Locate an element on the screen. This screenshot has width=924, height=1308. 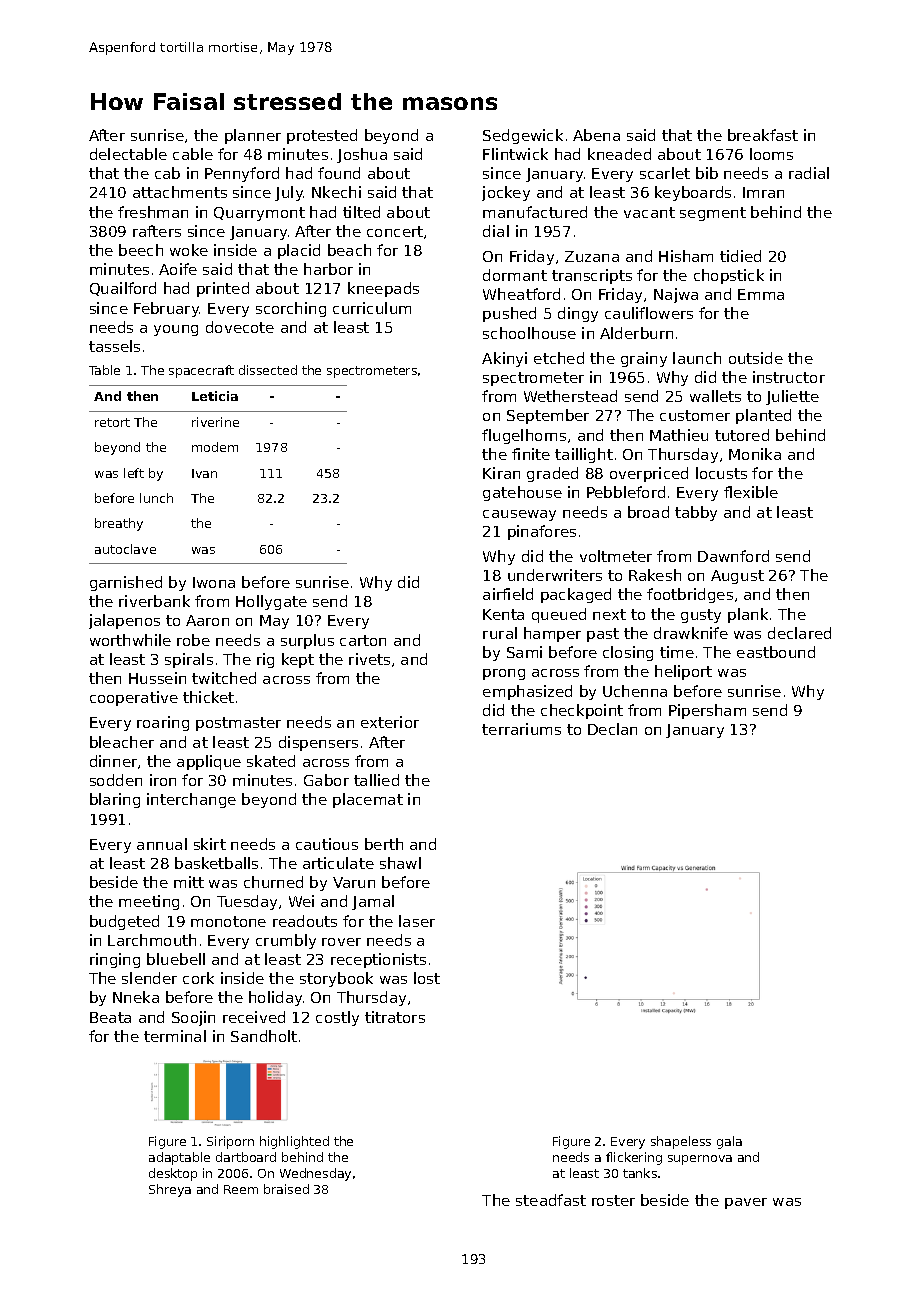
Siriporn is located at coordinates (230, 1142).
